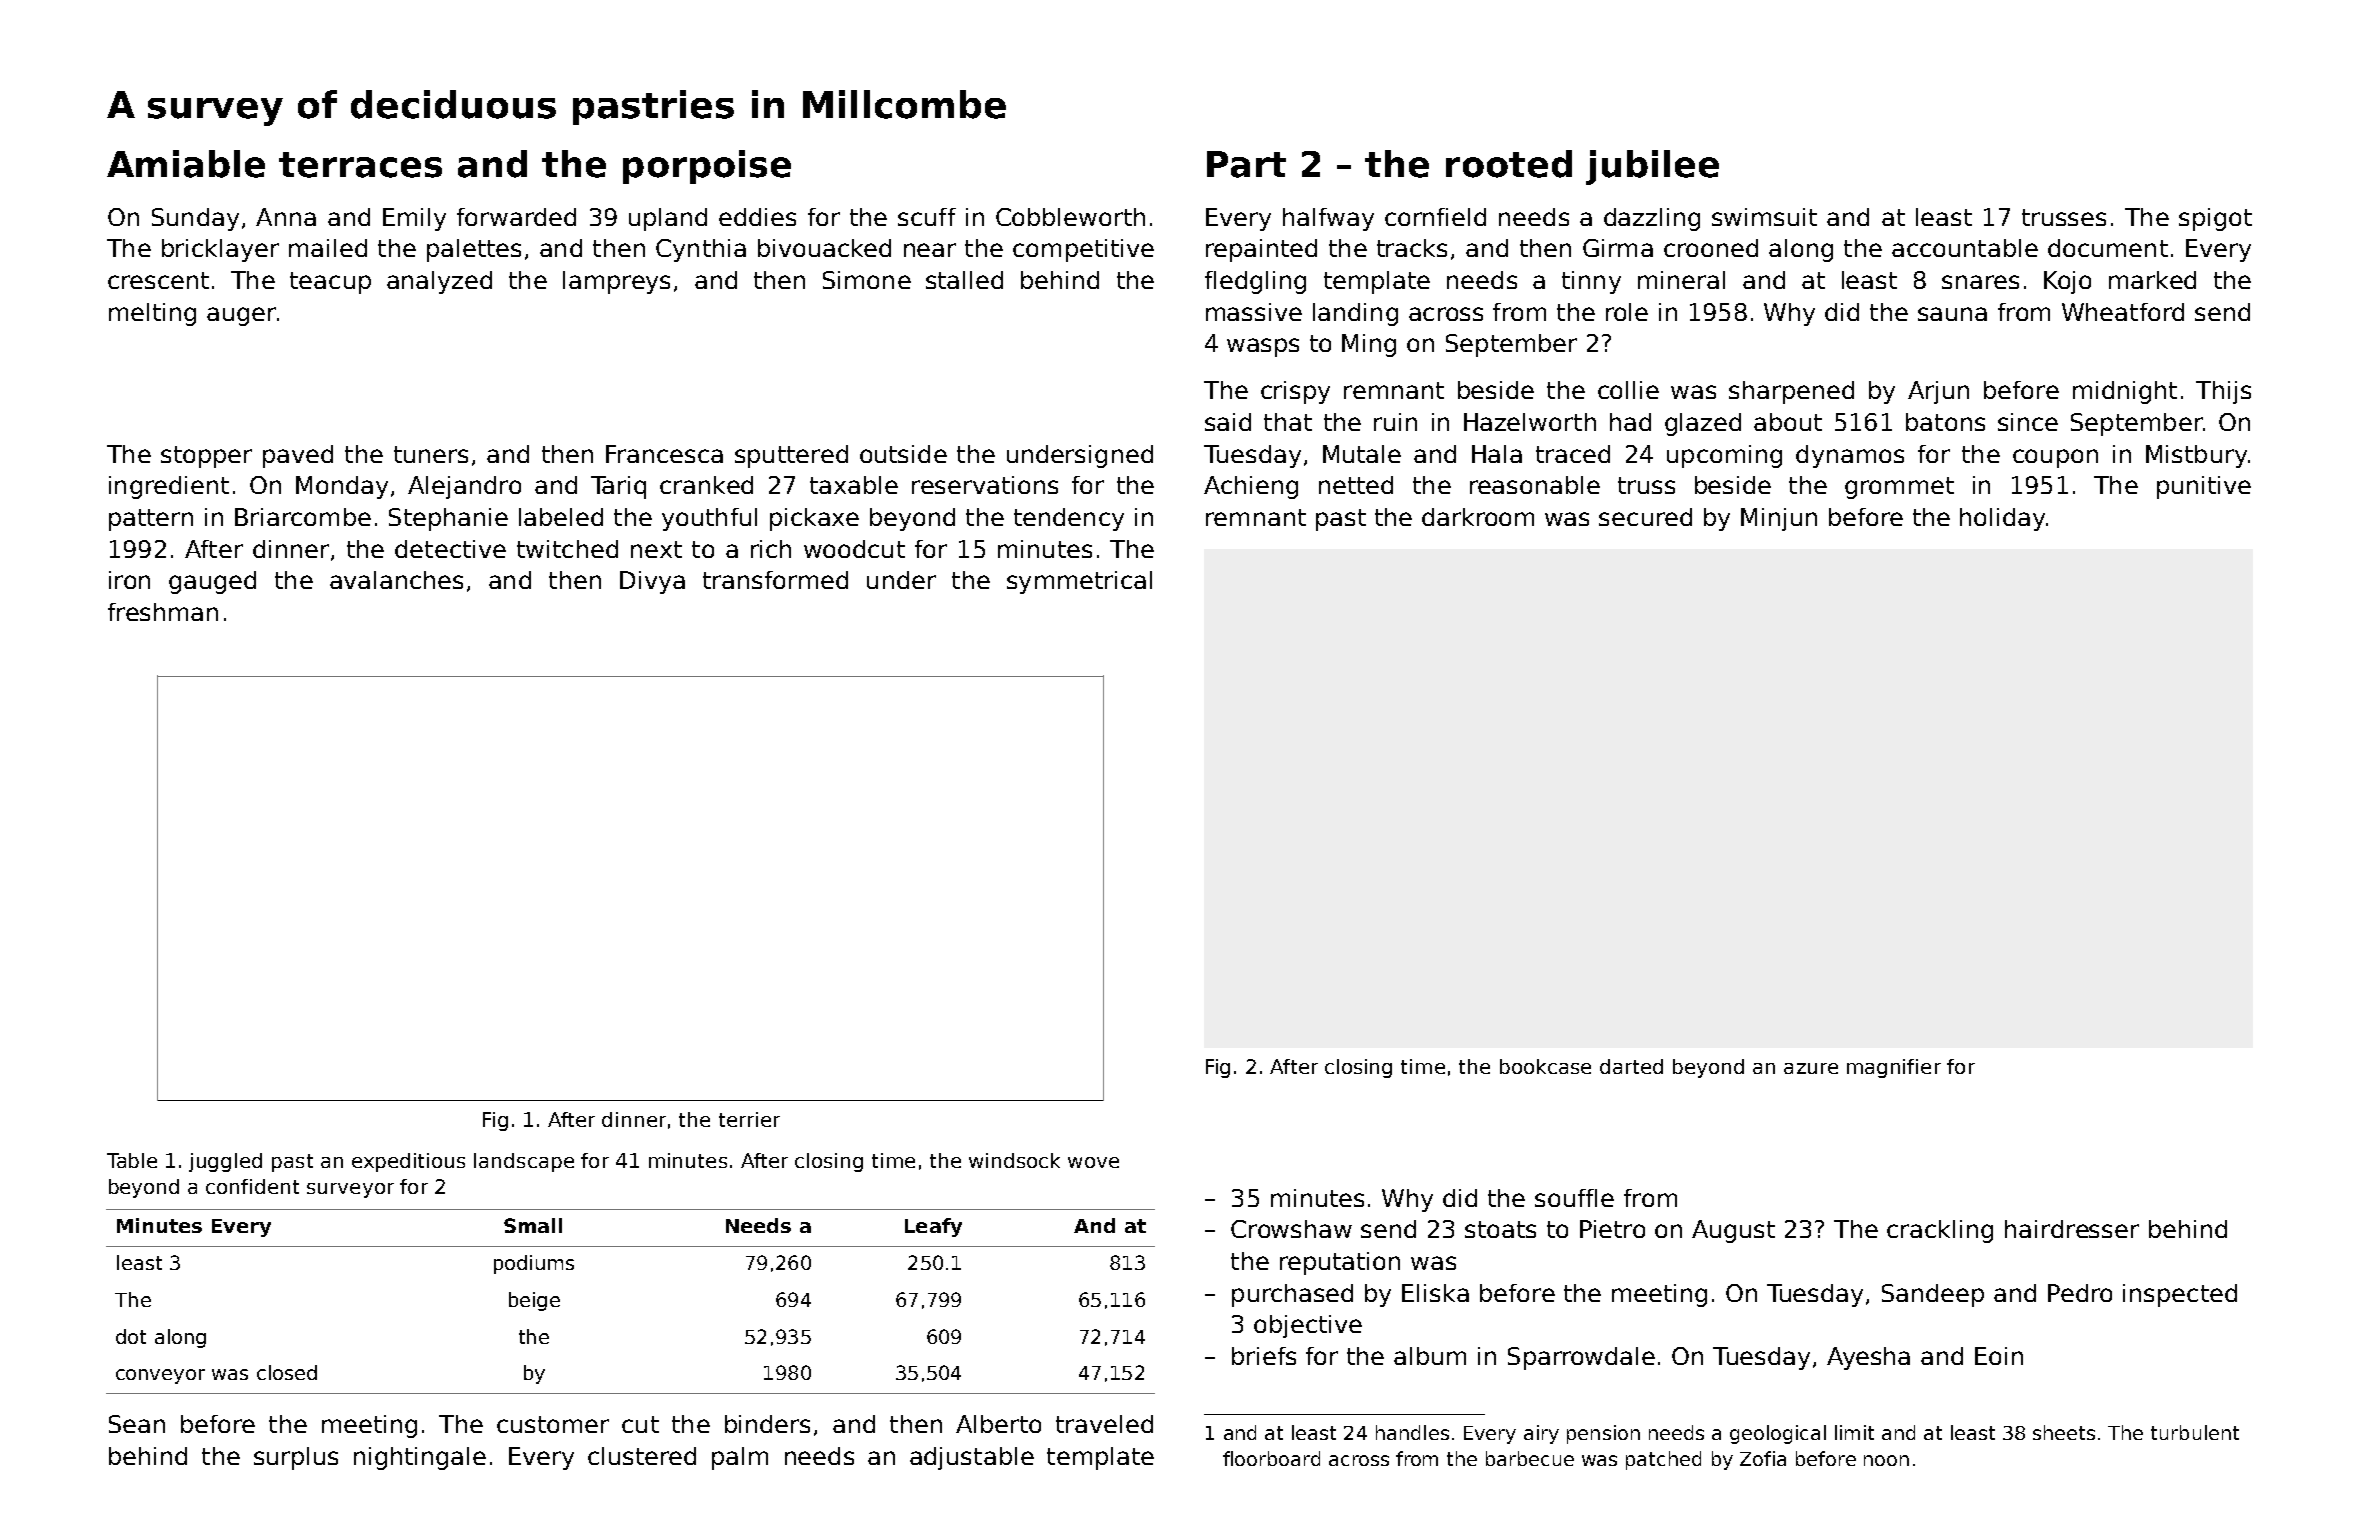 This screenshot has height=1527, width=2359. Describe the element at coordinates (1356, 485) in the screenshot. I see `netted` at that location.
